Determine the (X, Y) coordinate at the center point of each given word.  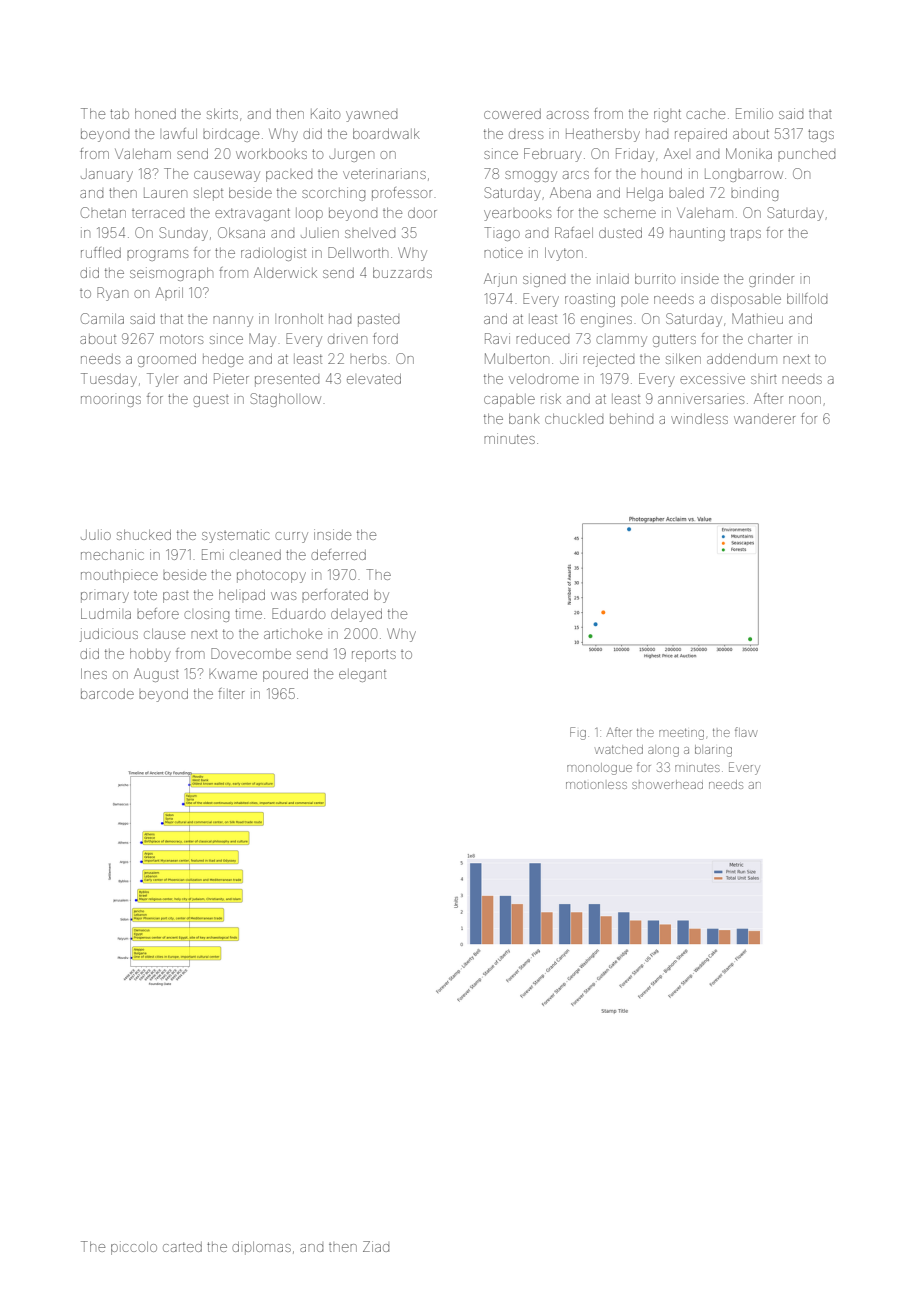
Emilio (754, 113)
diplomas (261, 1248)
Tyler (162, 380)
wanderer (764, 419)
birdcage (231, 135)
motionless (596, 785)
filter (231, 693)
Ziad (376, 1246)
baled (686, 193)
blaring (713, 751)
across (568, 115)
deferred (338, 554)
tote (145, 595)
